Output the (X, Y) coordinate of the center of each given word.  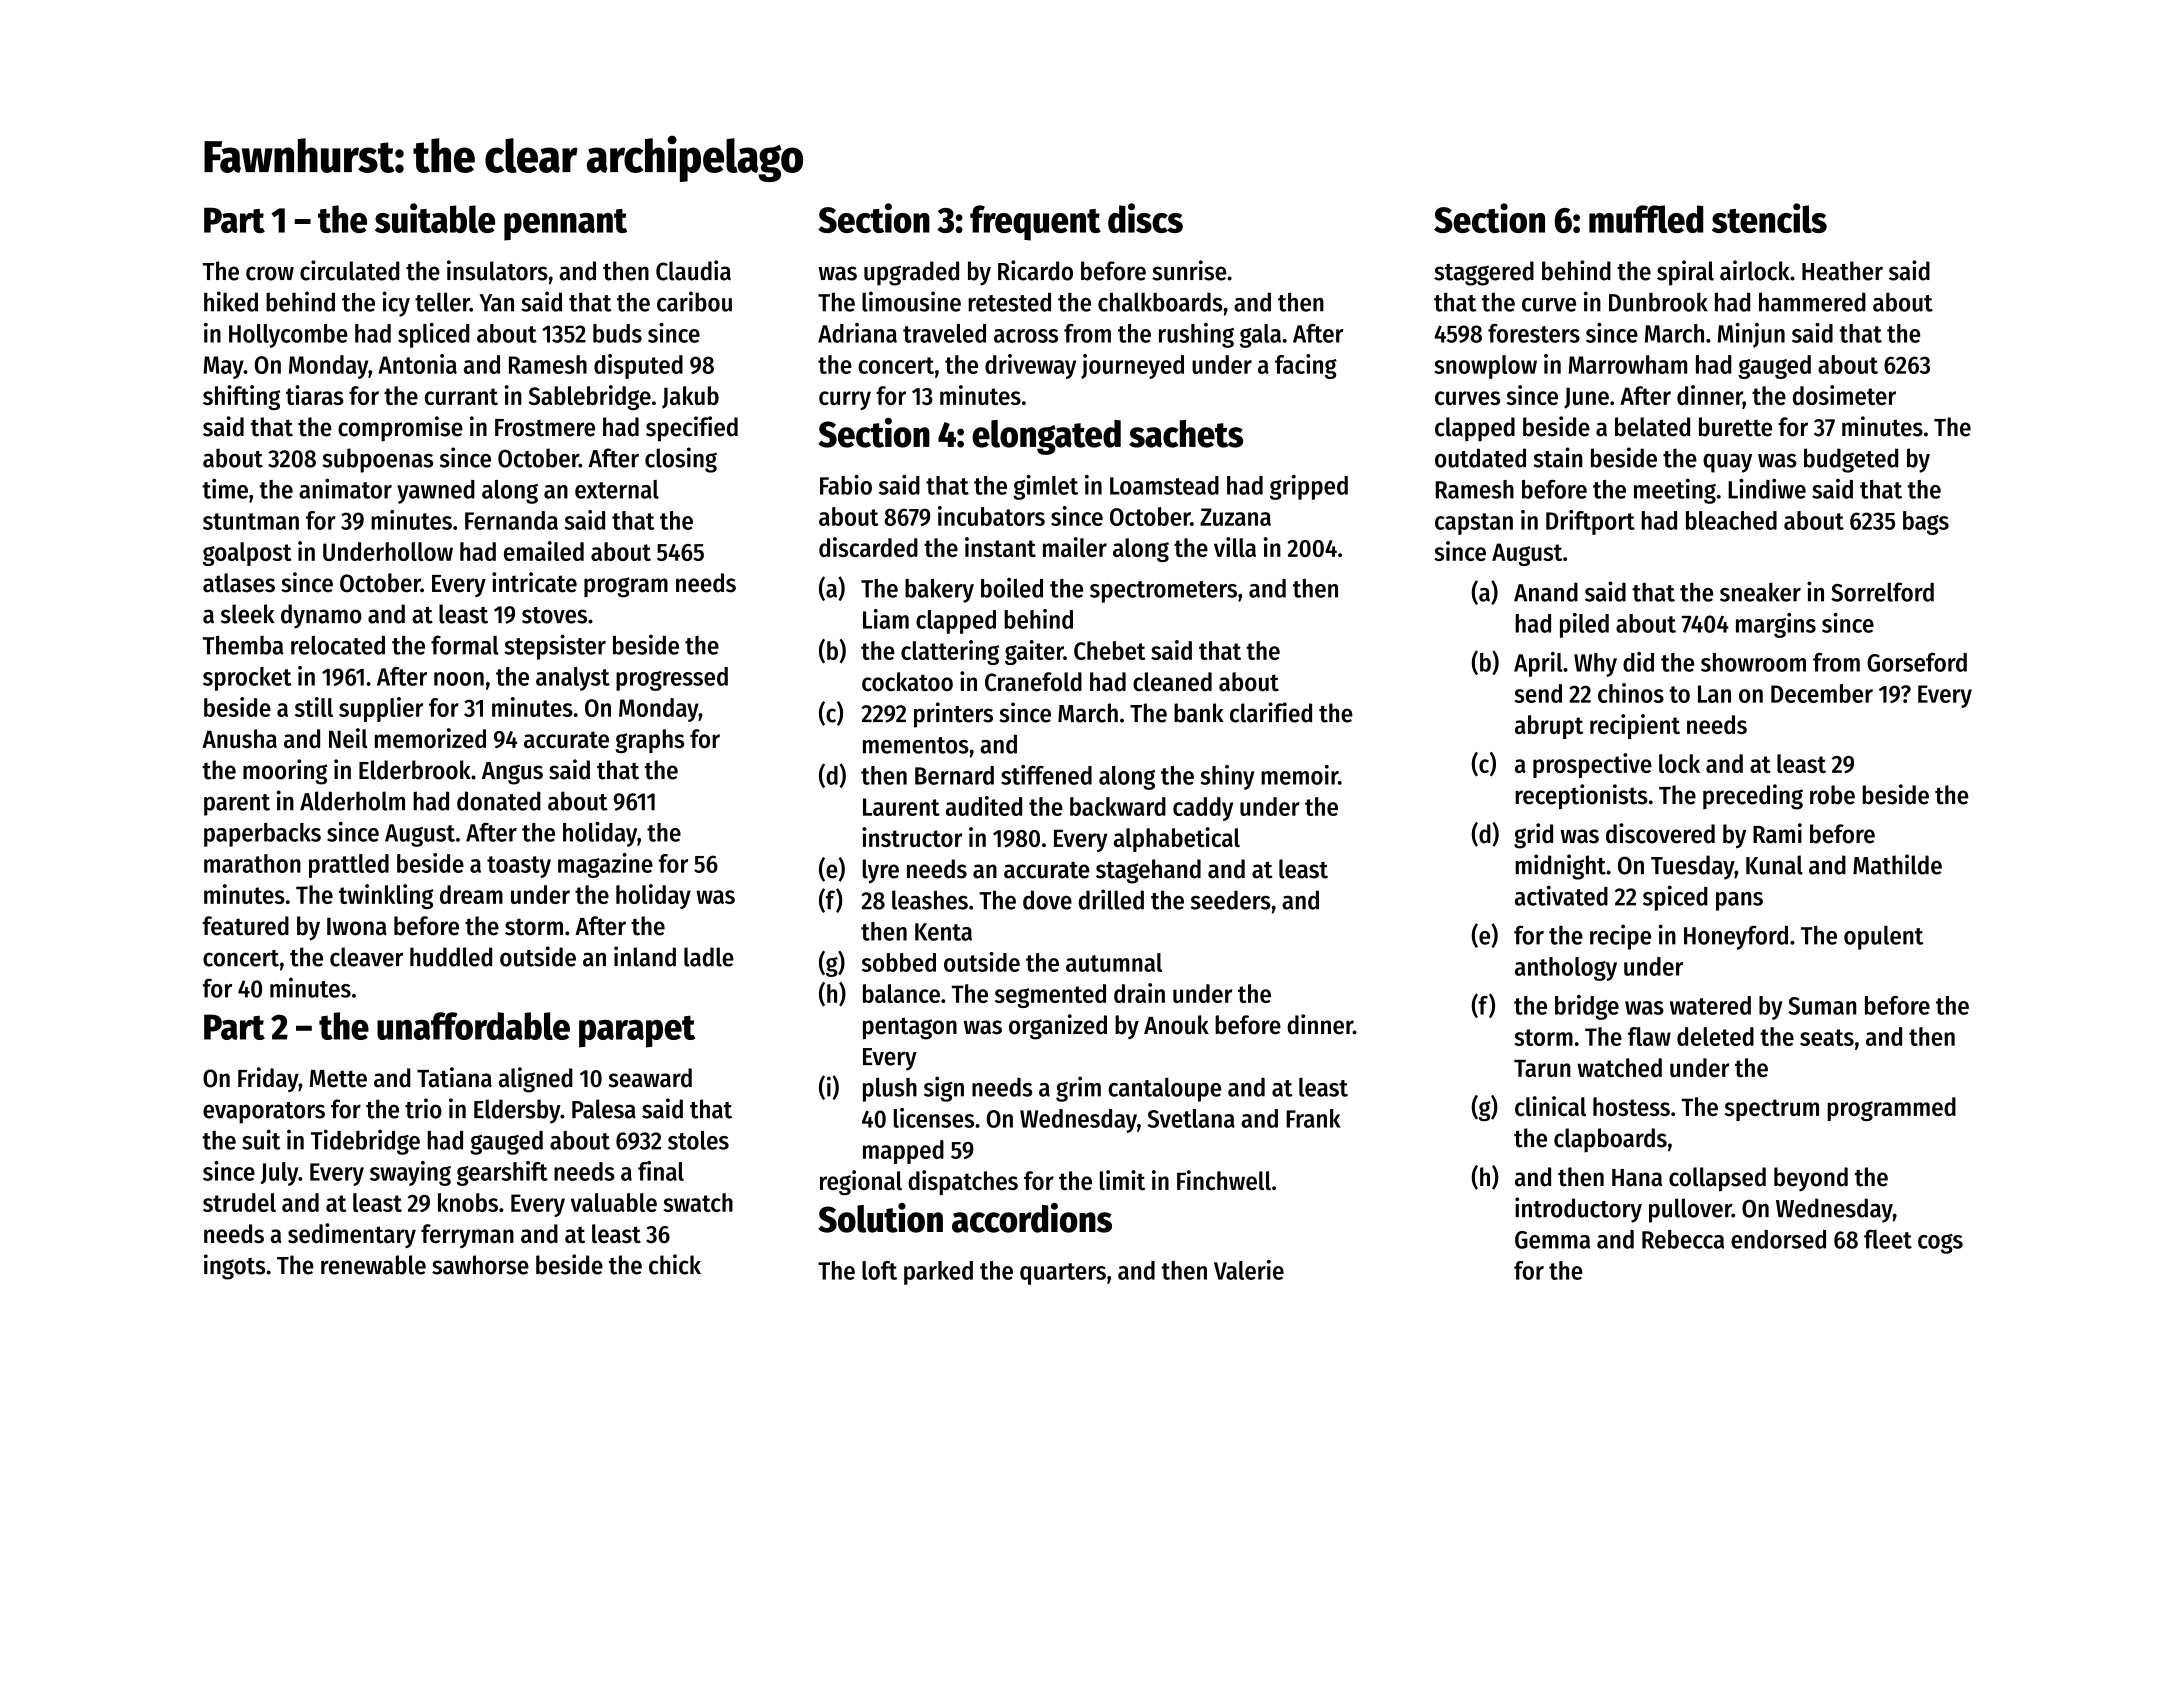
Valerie (1249, 1270)
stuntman (251, 521)
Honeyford (1736, 937)
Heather (1842, 271)
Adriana (857, 333)
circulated (350, 270)
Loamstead (1164, 485)
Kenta (943, 932)
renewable (373, 1265)
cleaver (366, 957)
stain (1557, 457)
